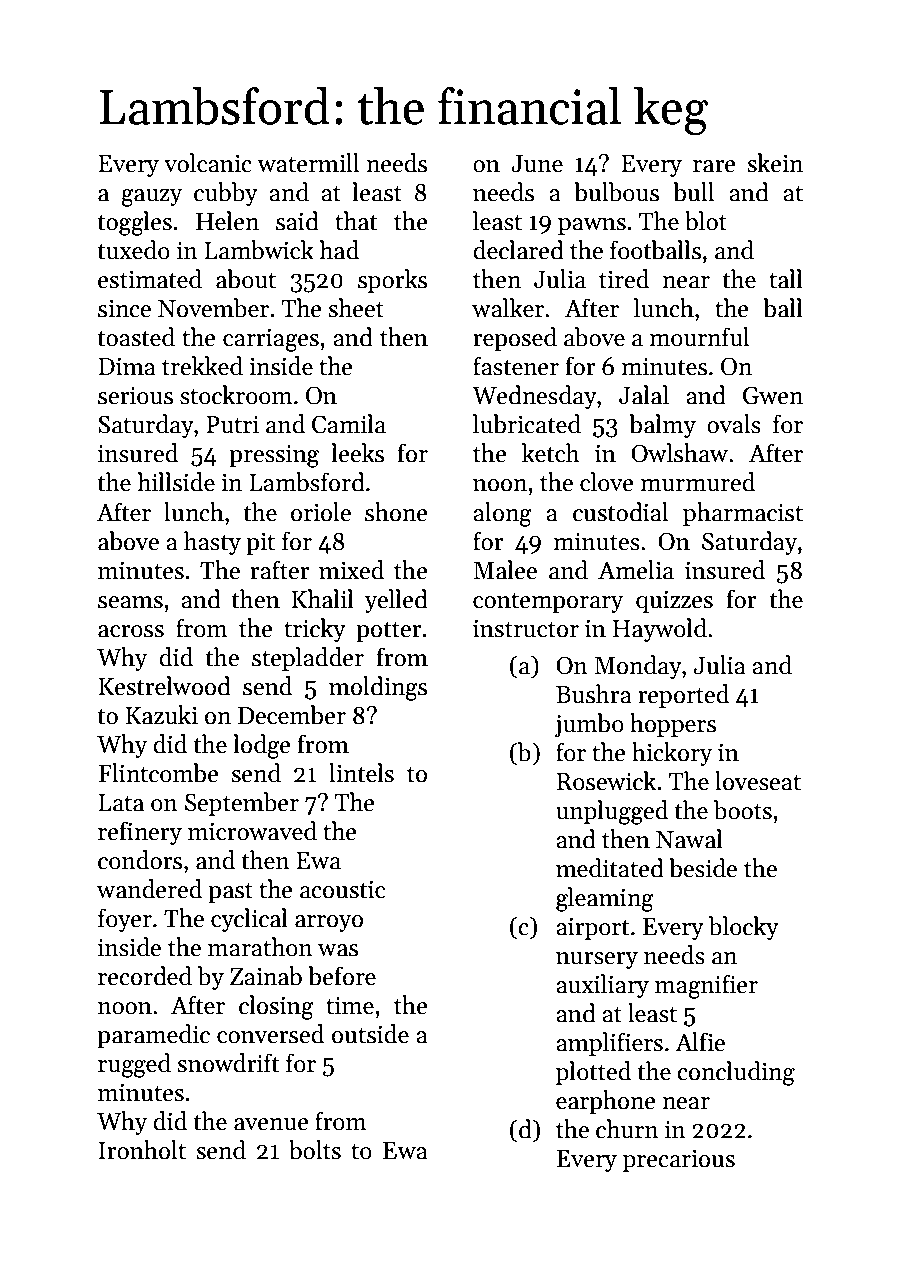 The image size is (901, 1279). What do you see at coordinates (660, 630) in the page?
I see `Haywold` at bounding box center [660, 630].
